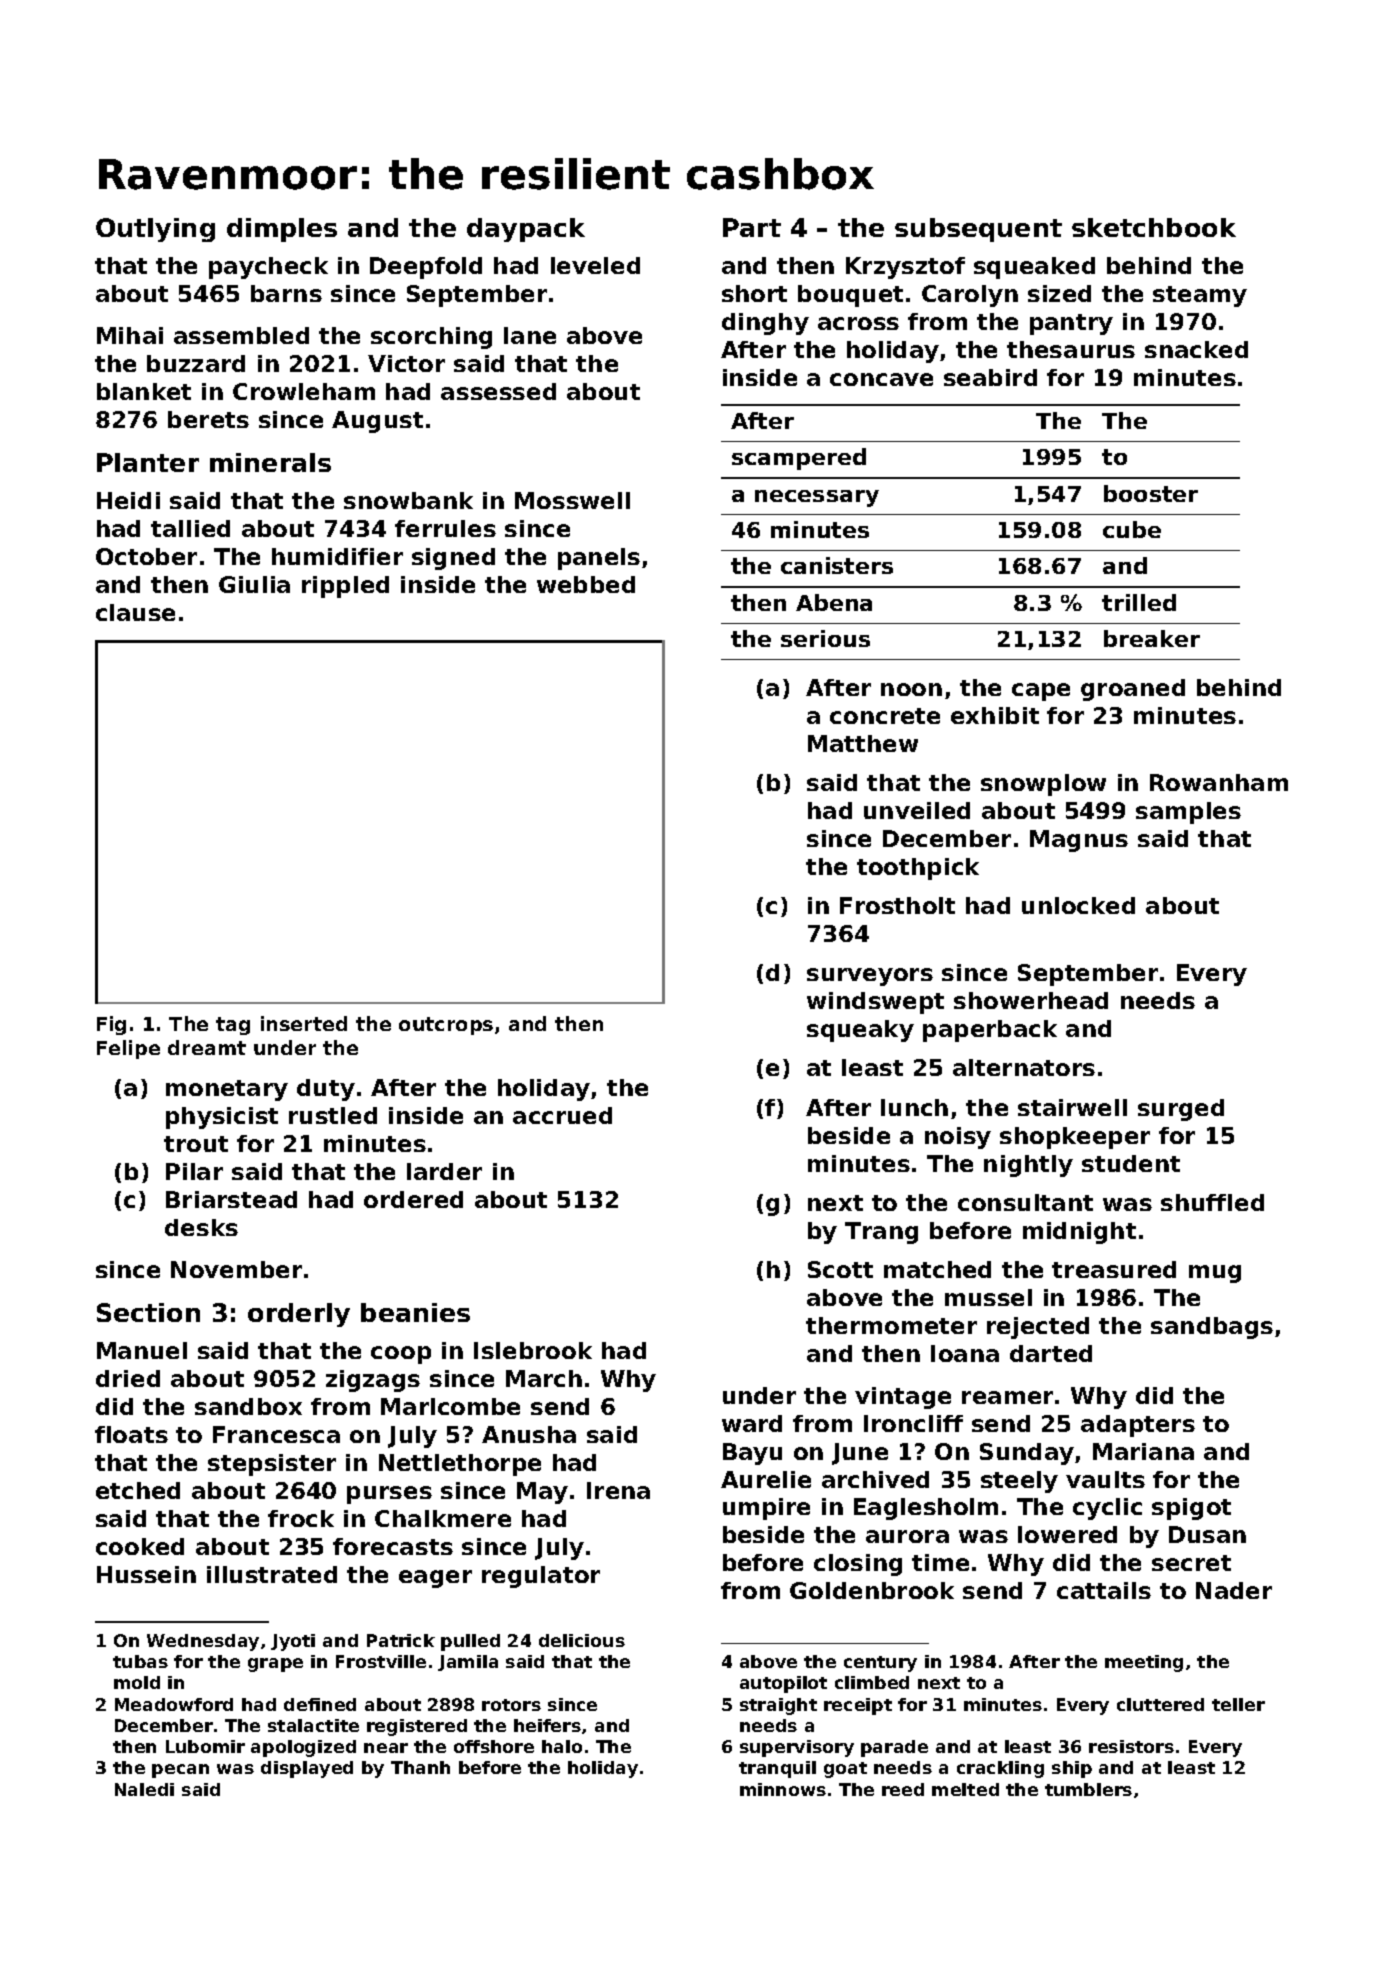  Describe the element at coordinates (840, 1269) in the screenshot. I see `Scott` at that location.
